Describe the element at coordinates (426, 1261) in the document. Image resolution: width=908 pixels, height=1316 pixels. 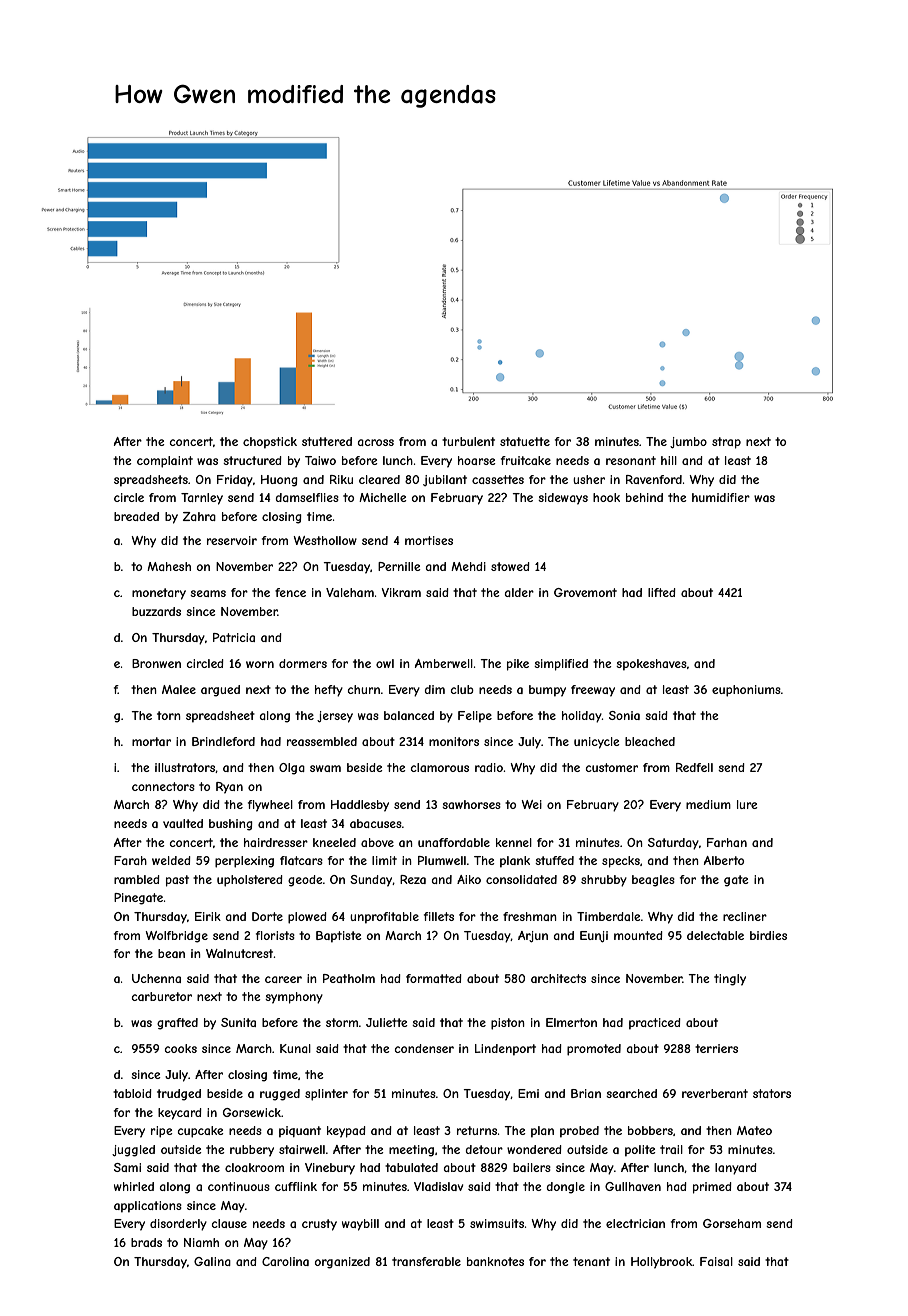
I see `transferable` at that location.
